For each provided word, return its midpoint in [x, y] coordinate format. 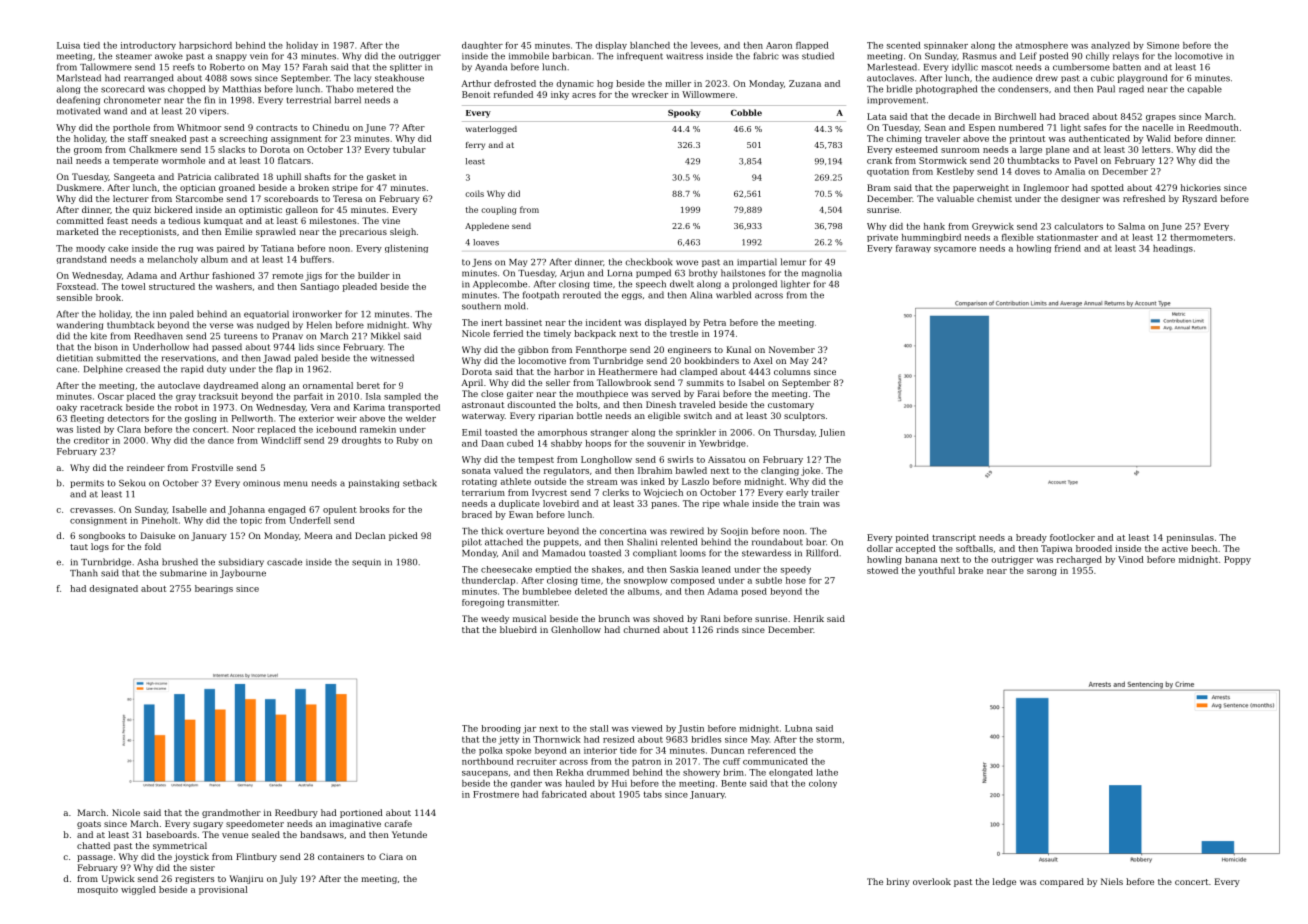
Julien [832, 433]
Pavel [1086, 160]
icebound [336, 429]
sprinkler [696, 433]
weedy [495, 619]
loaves [486, 242]
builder [374, 275]
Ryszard [1199, 199]
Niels [1112, 881]
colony [823, 784]
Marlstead [79, 78]
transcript [954, 538]
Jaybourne [243, 573]
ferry [475, 146]
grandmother [231, 813]
